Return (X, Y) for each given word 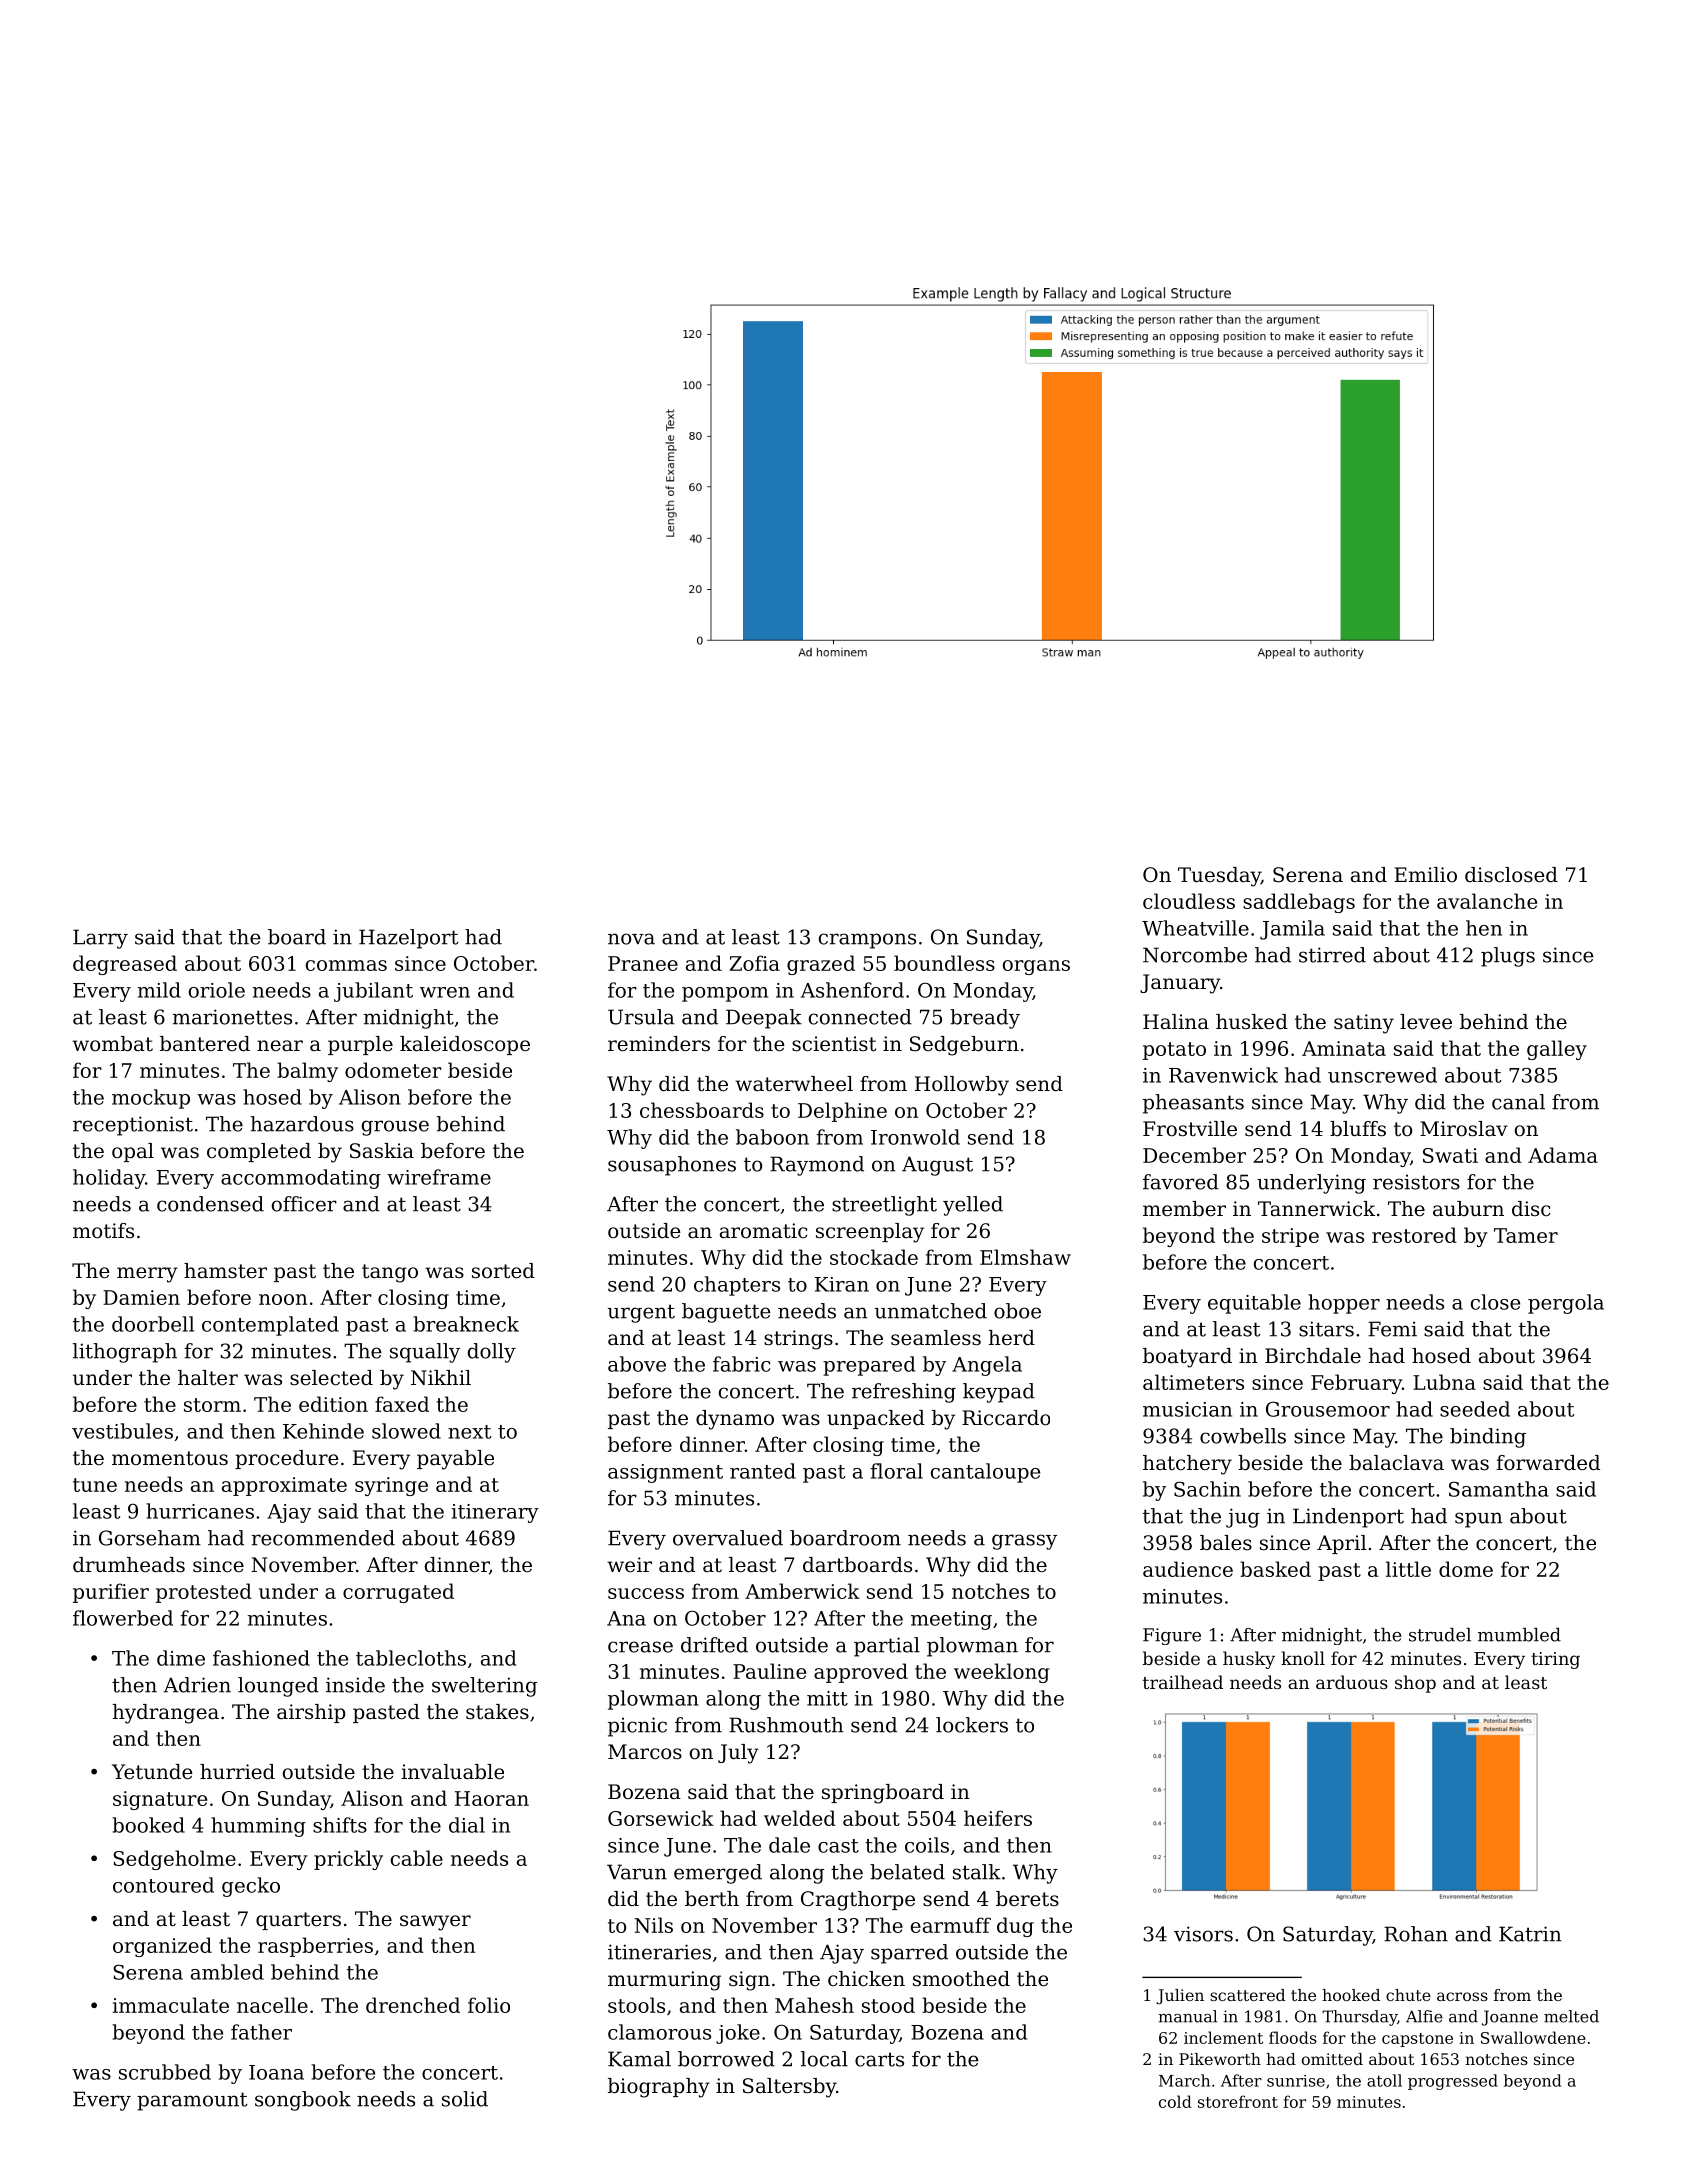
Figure (1172, 1636)
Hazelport (408, 939)
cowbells (1243, 1436)
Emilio (1425, 874)
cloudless (1189, 901)
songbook (303, 2101)
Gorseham (150, 1538)
